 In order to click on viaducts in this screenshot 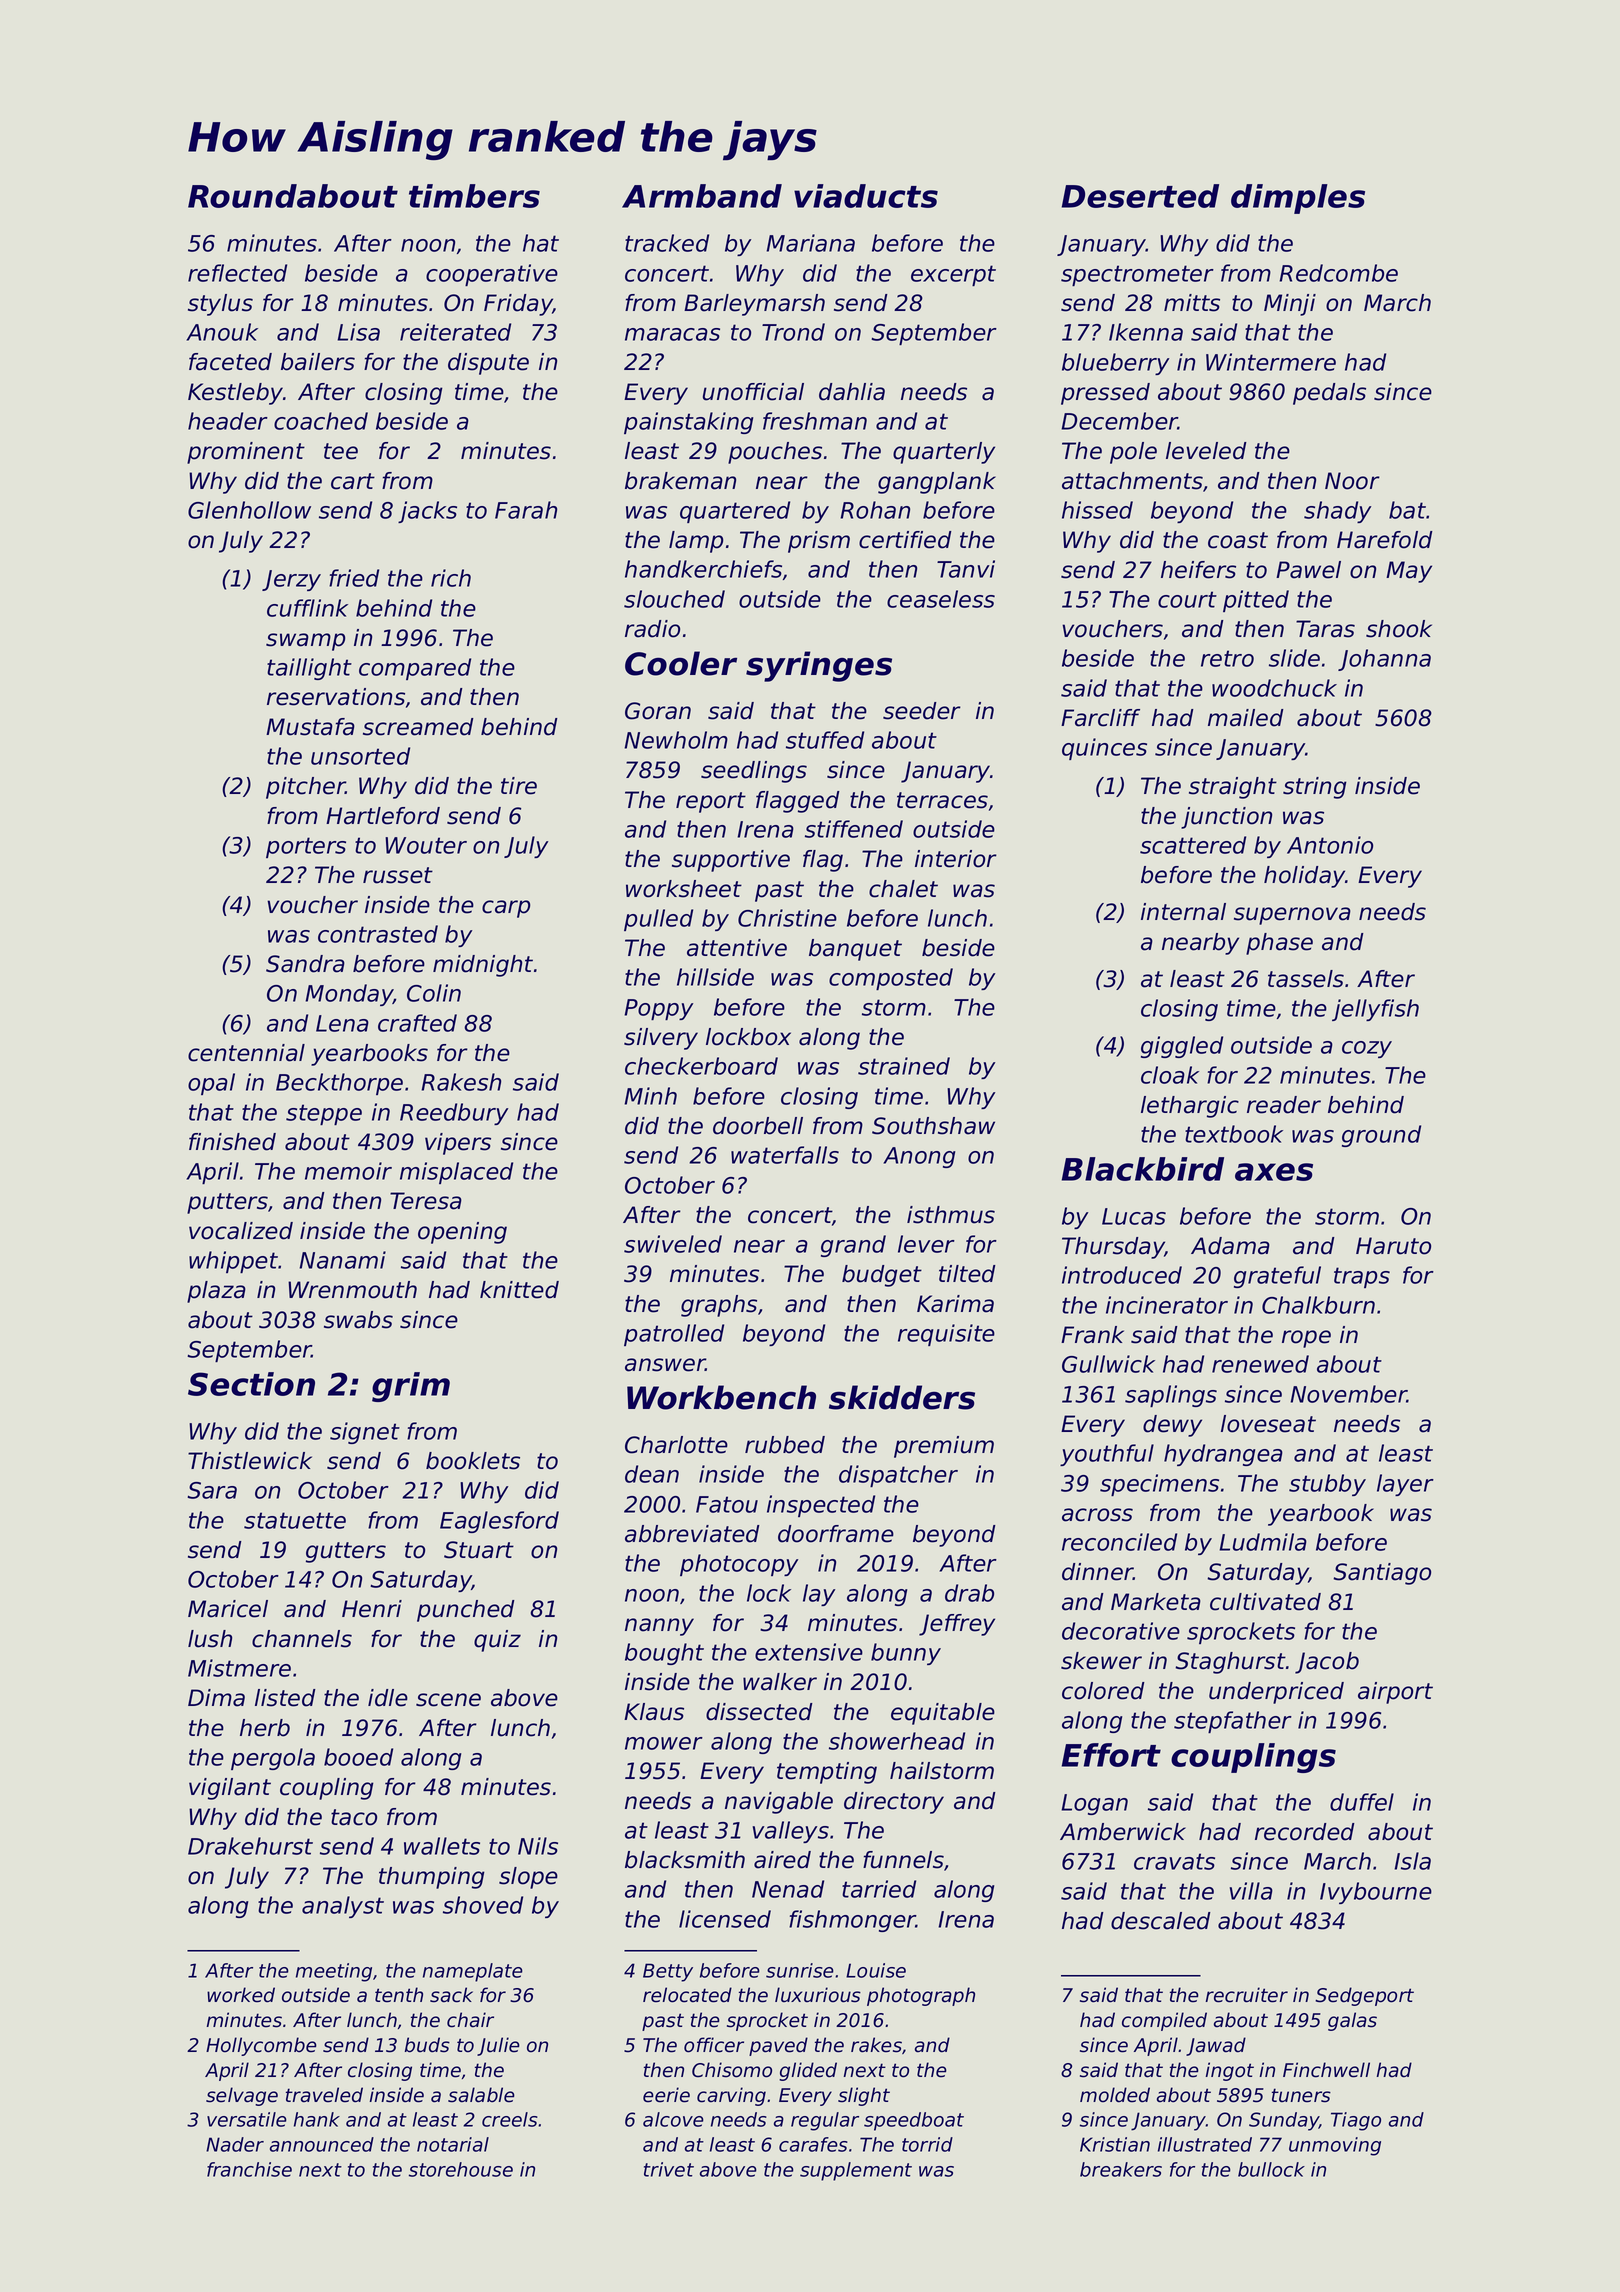, I will do `click(866, 196)`.
